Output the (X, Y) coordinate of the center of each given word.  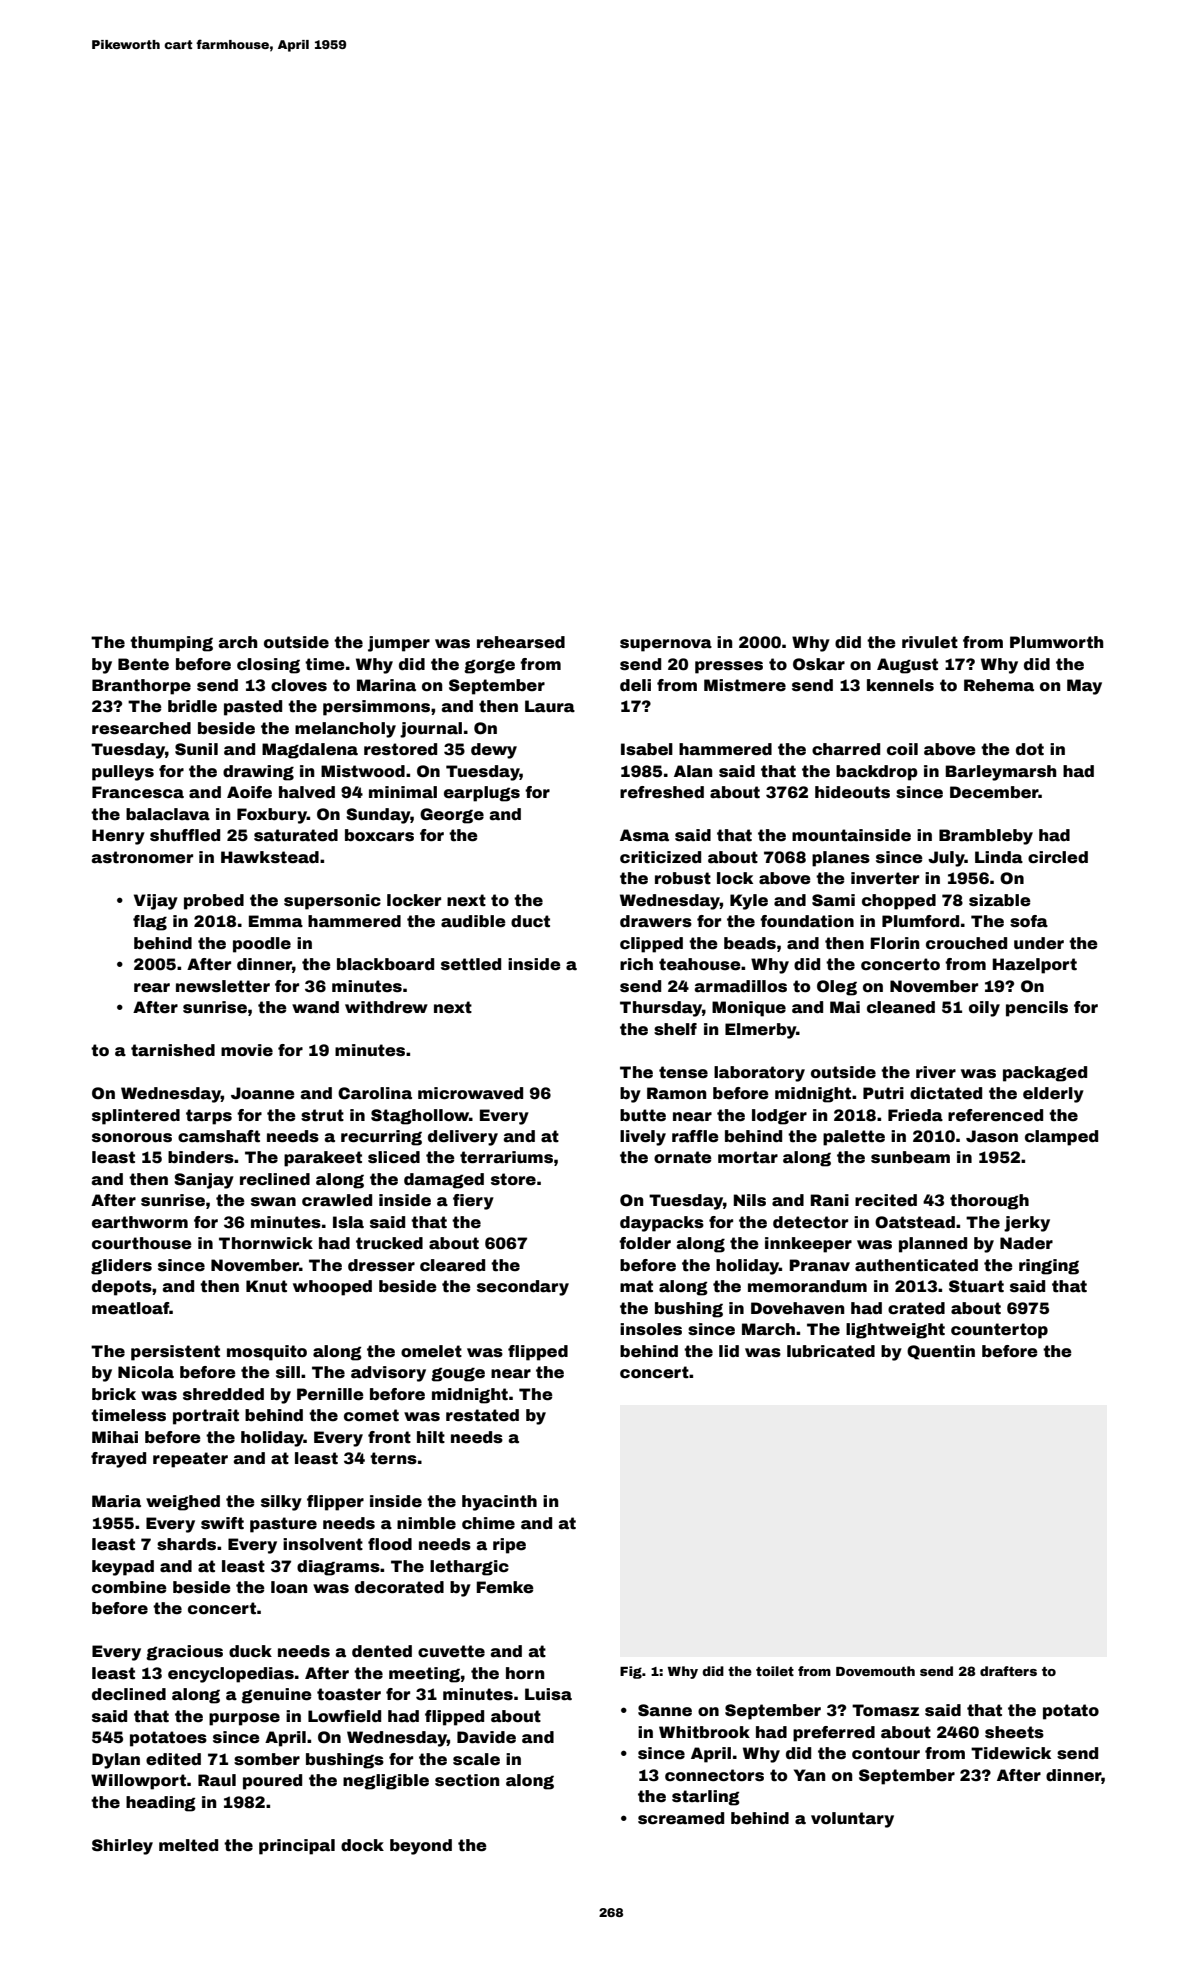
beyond (421, 1847)
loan (289, 1587)
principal (297, 1847)
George (452, 816)
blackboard (385, 964)
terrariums (506, 1157)
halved (307, 792)
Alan (693, 771)
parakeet (323, 1159)
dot (1030, 749)
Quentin (941, 1352)
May (1084, 687)
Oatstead (915, 1222)
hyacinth (499, 1503)
